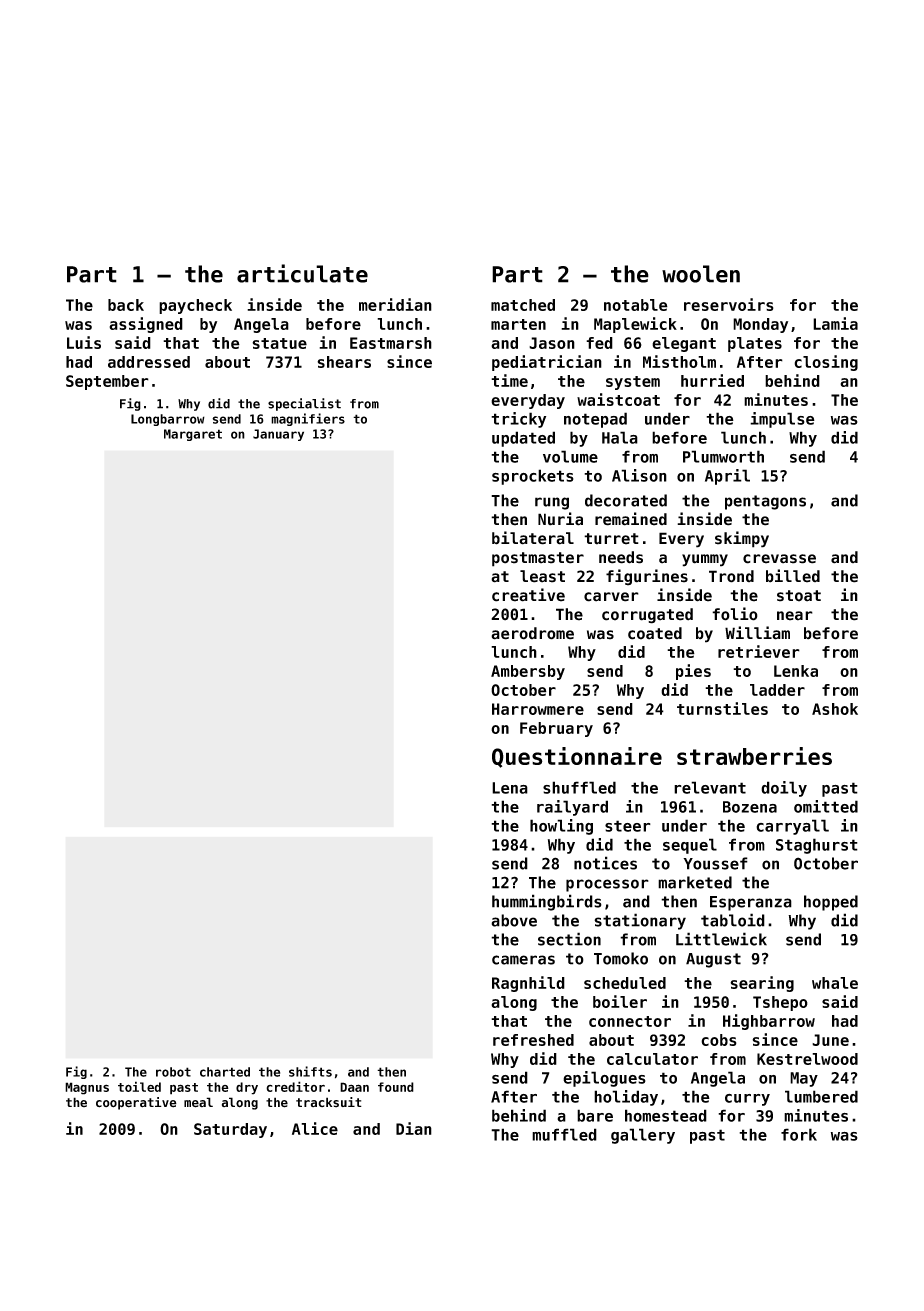 The width and height of the screenshot is (924, 1311). I want to click on Lena, so click(510, 788).
